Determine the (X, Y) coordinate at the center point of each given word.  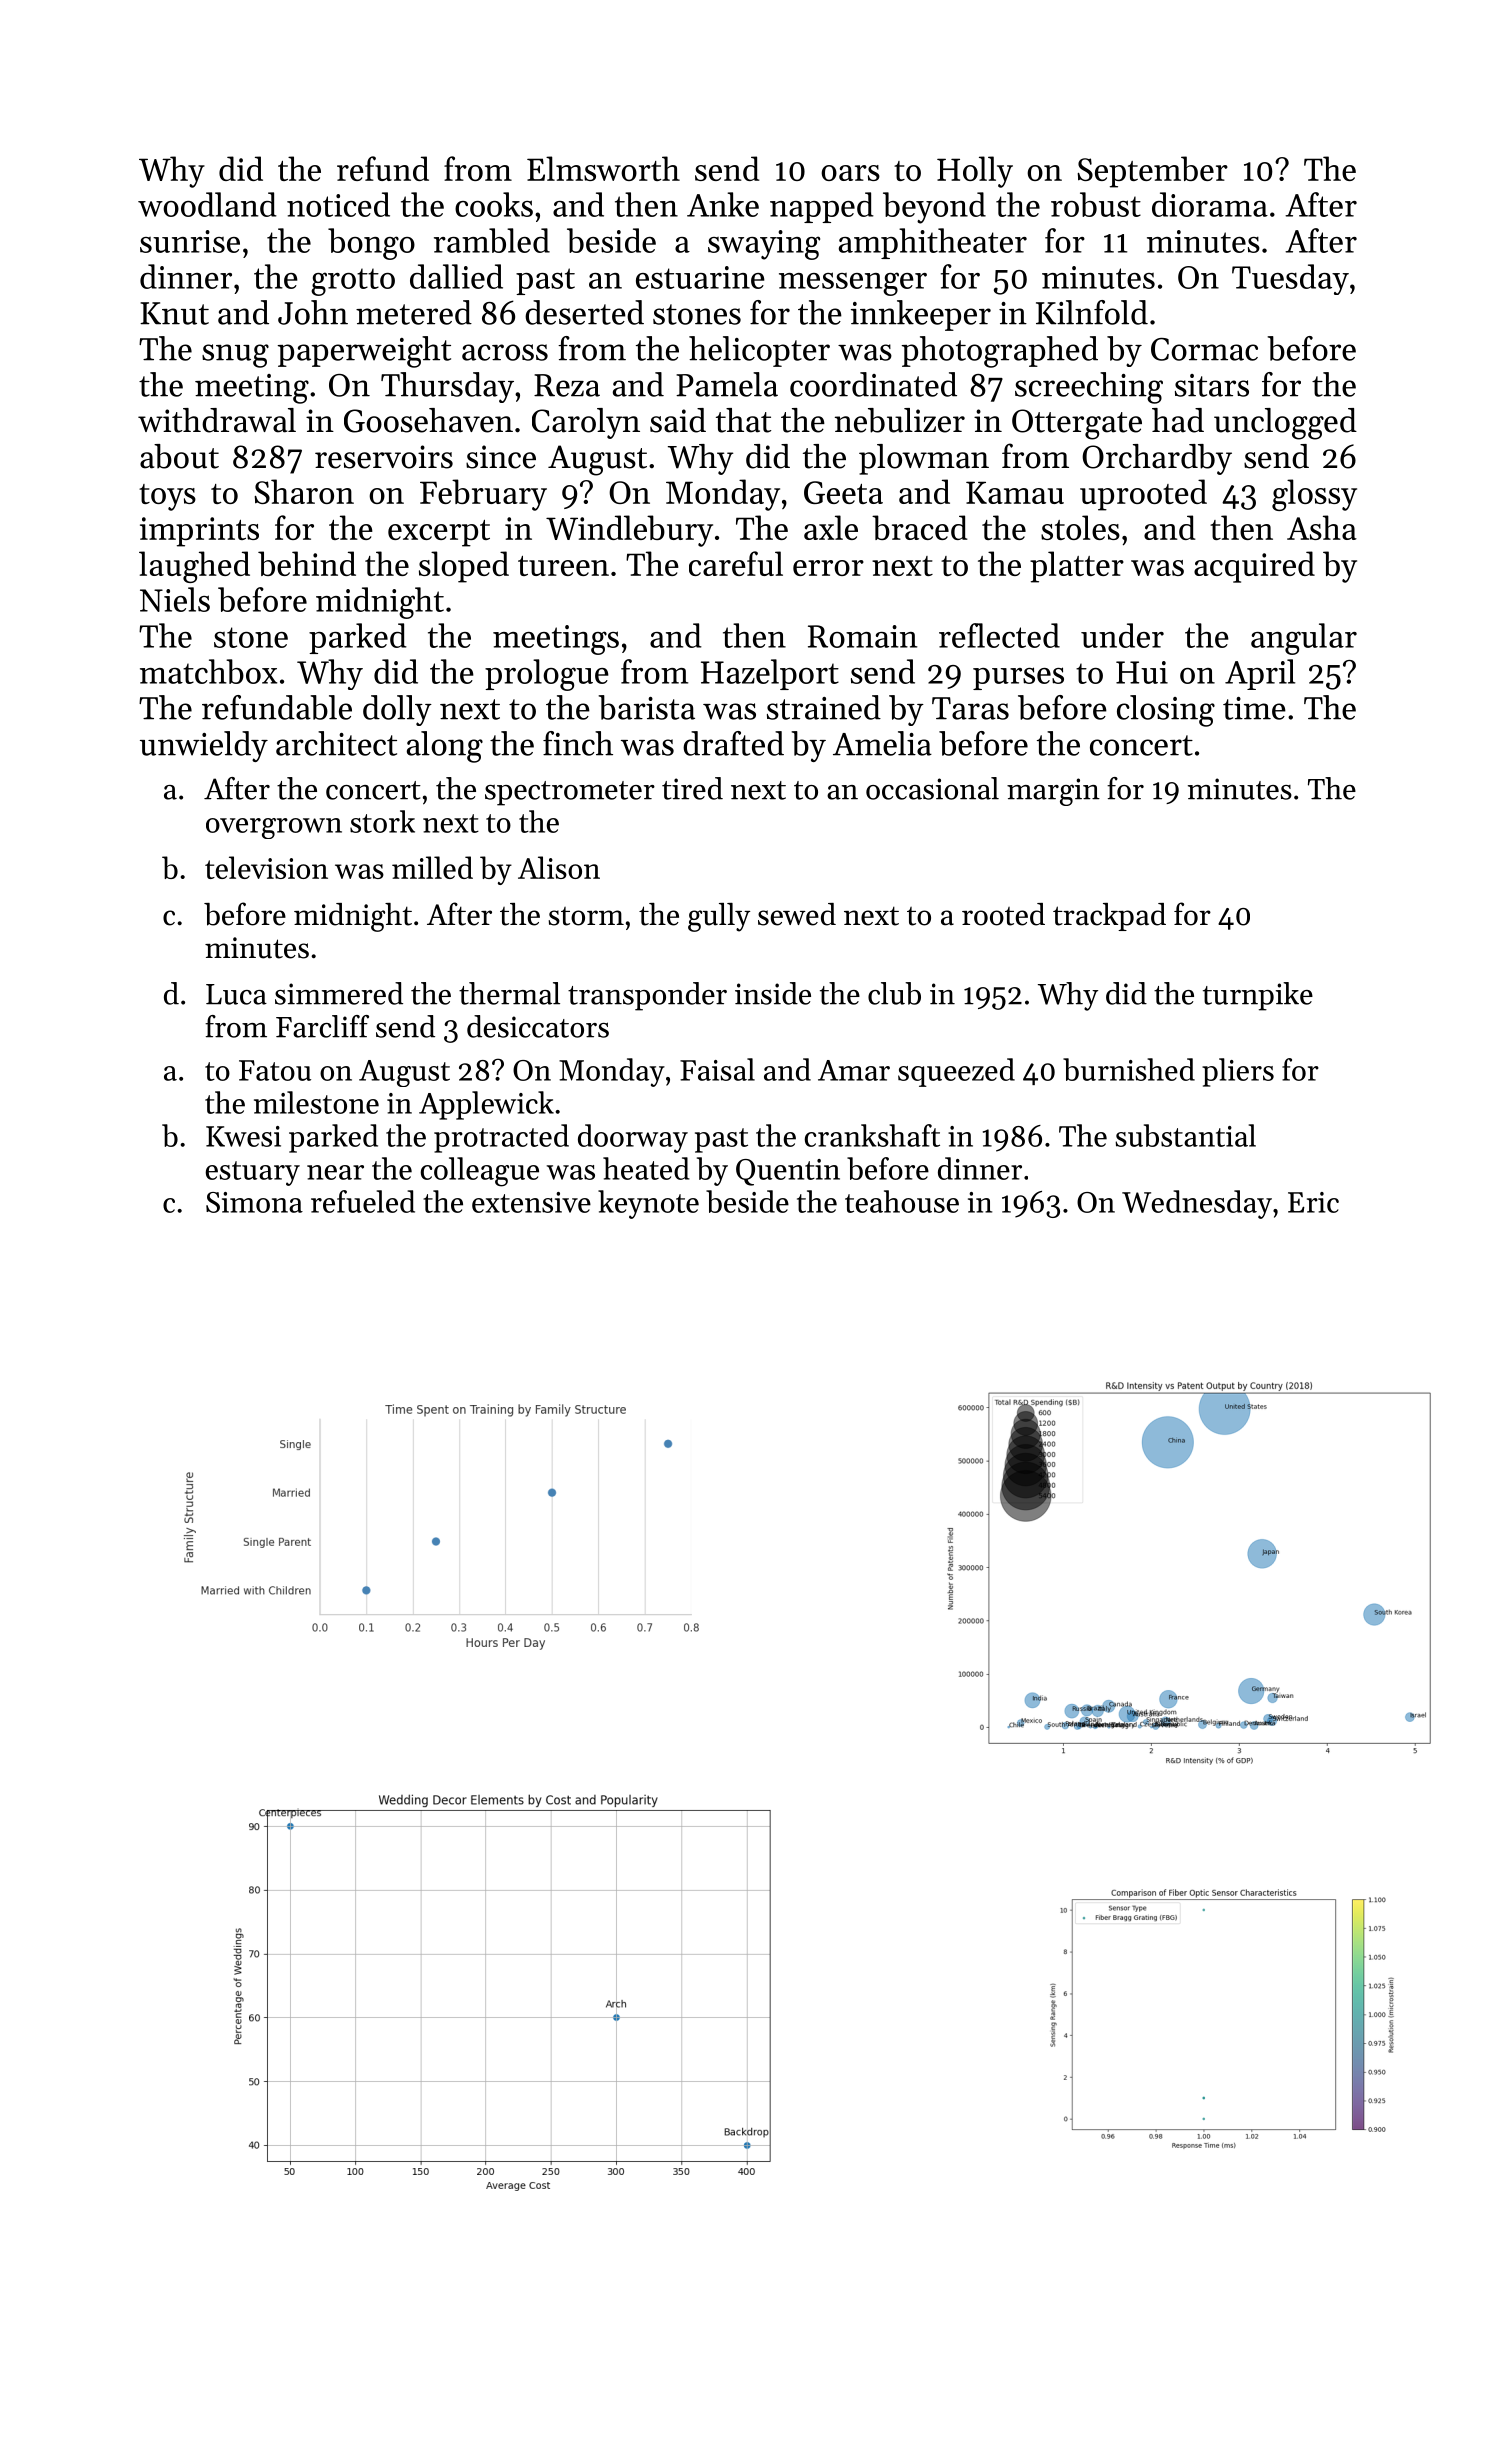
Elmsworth (603, 168)
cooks (494, 204)
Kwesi (243, 1136)
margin (1053, 792)
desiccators (538, 1026)
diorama (1210, 204)
